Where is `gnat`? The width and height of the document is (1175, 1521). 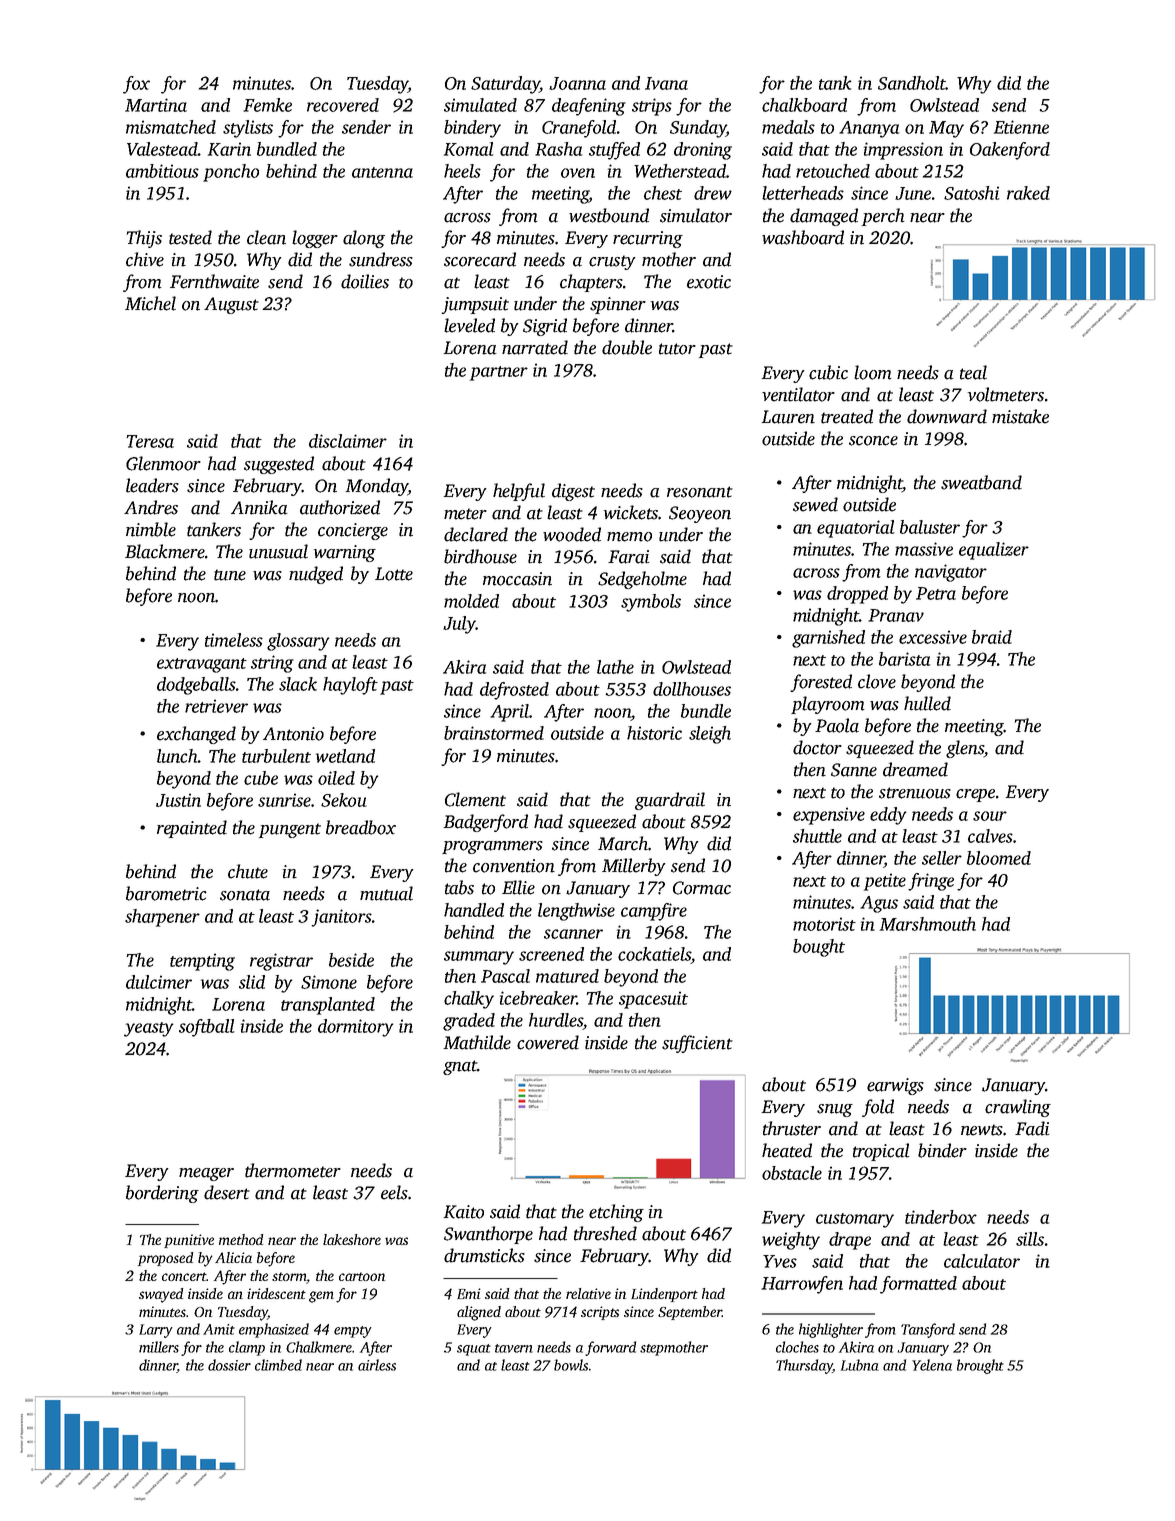 gnat is located at coordinates (460, 1067).
